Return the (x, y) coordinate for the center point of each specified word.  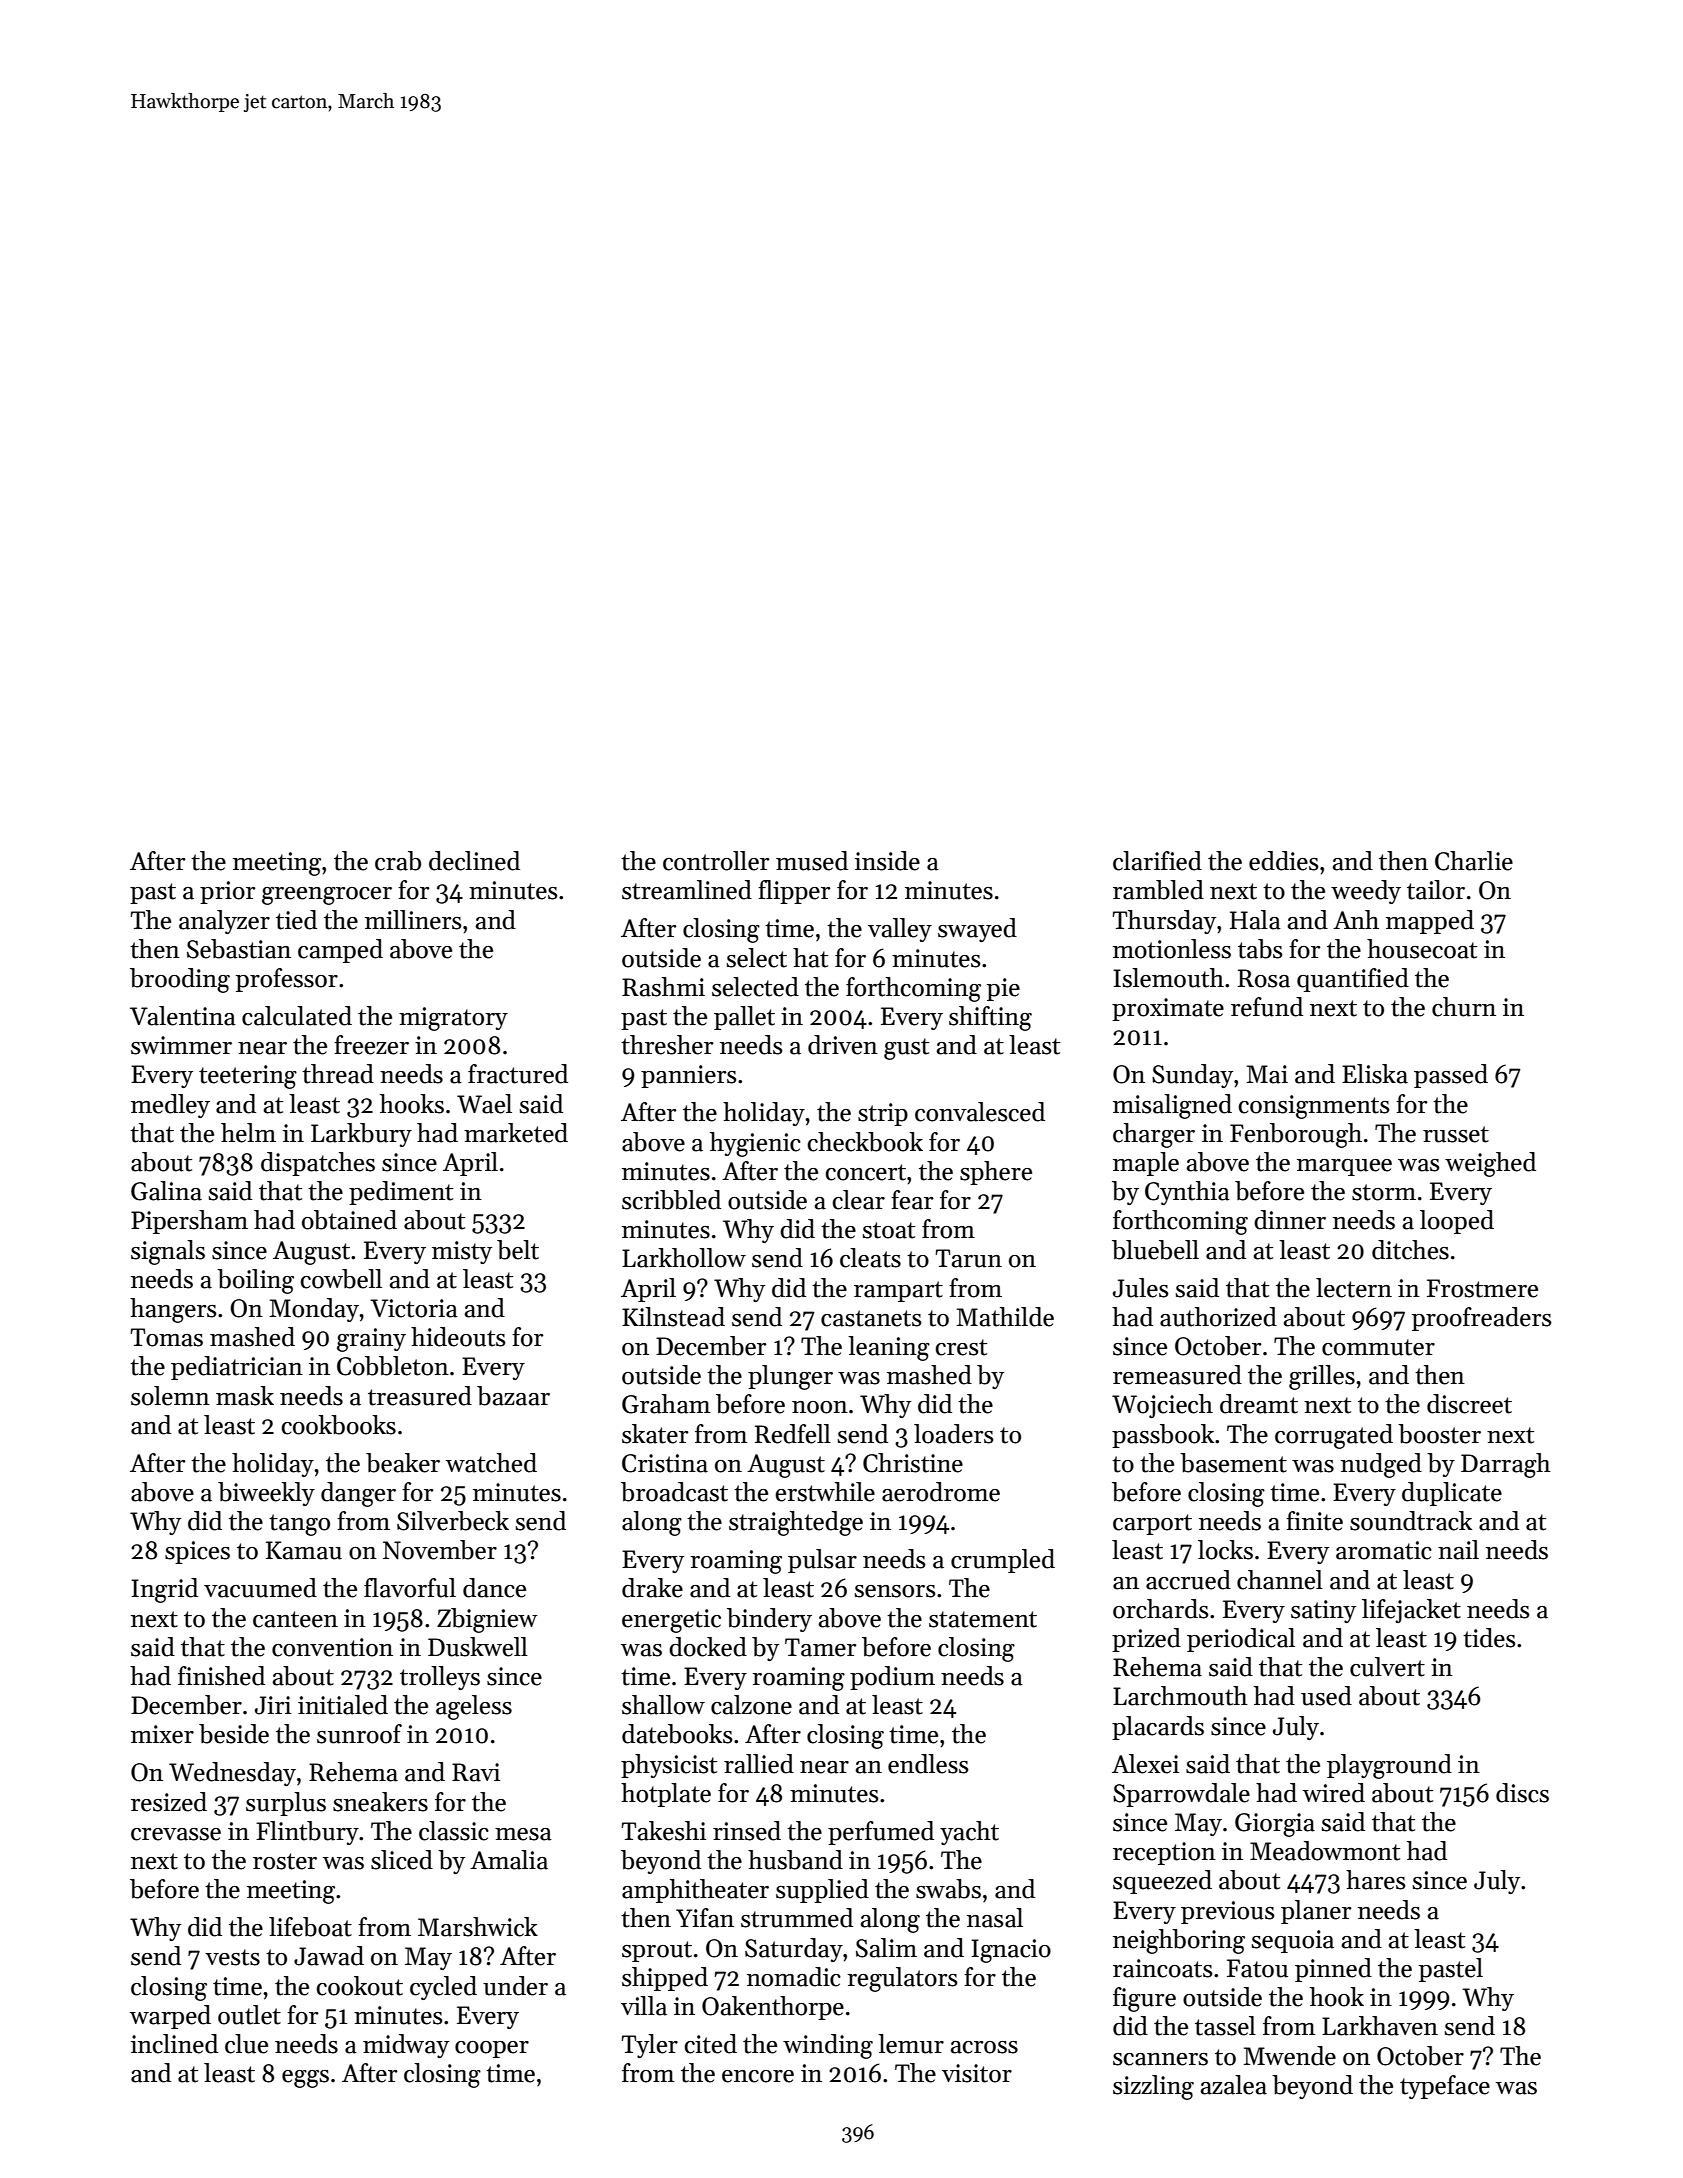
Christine (913, 1463)
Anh (1356, 919)
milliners (413, 920)
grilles (1322, 1377)
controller (716, 861)
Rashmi (663, 987)
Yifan (705, 1918)
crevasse (176, 1834)
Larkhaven (1380, 2026)
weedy (1366, 892)
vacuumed (260, 1588)
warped (170, 2017)
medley (170, 1106)
